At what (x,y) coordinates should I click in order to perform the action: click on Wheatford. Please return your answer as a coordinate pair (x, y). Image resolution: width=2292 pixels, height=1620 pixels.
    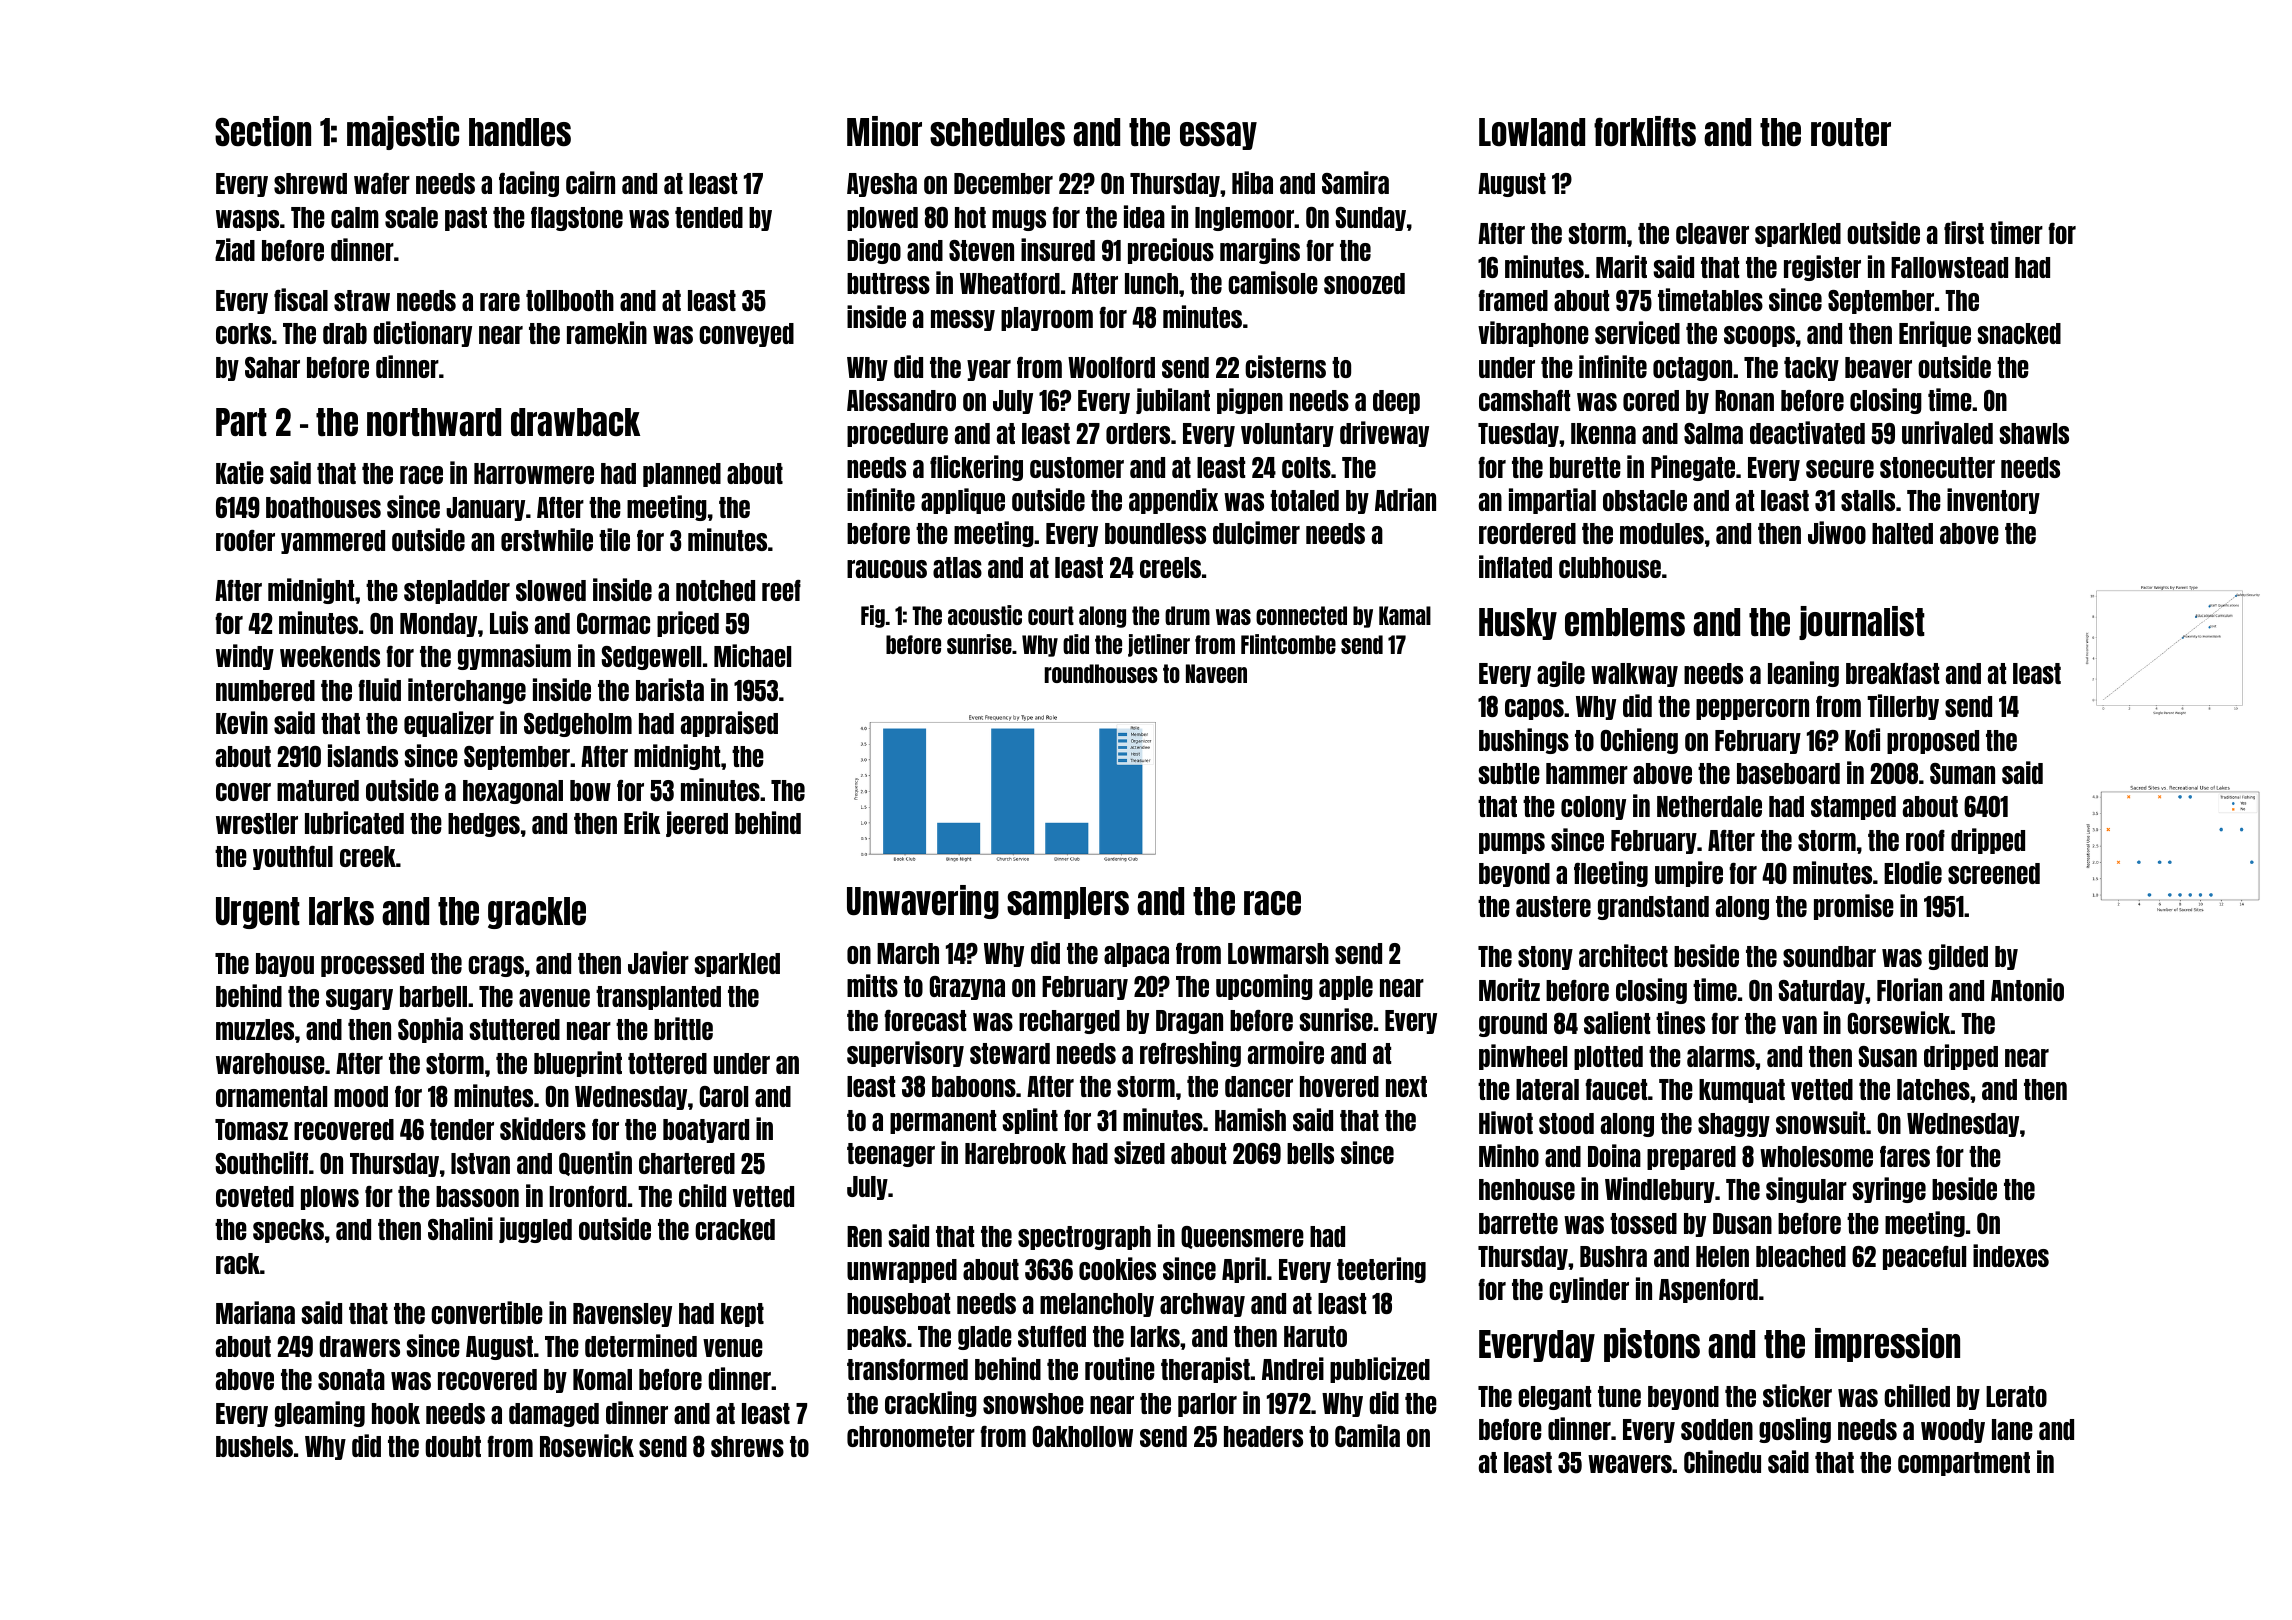
    Looking at the image, I should click on (1010, 283).
